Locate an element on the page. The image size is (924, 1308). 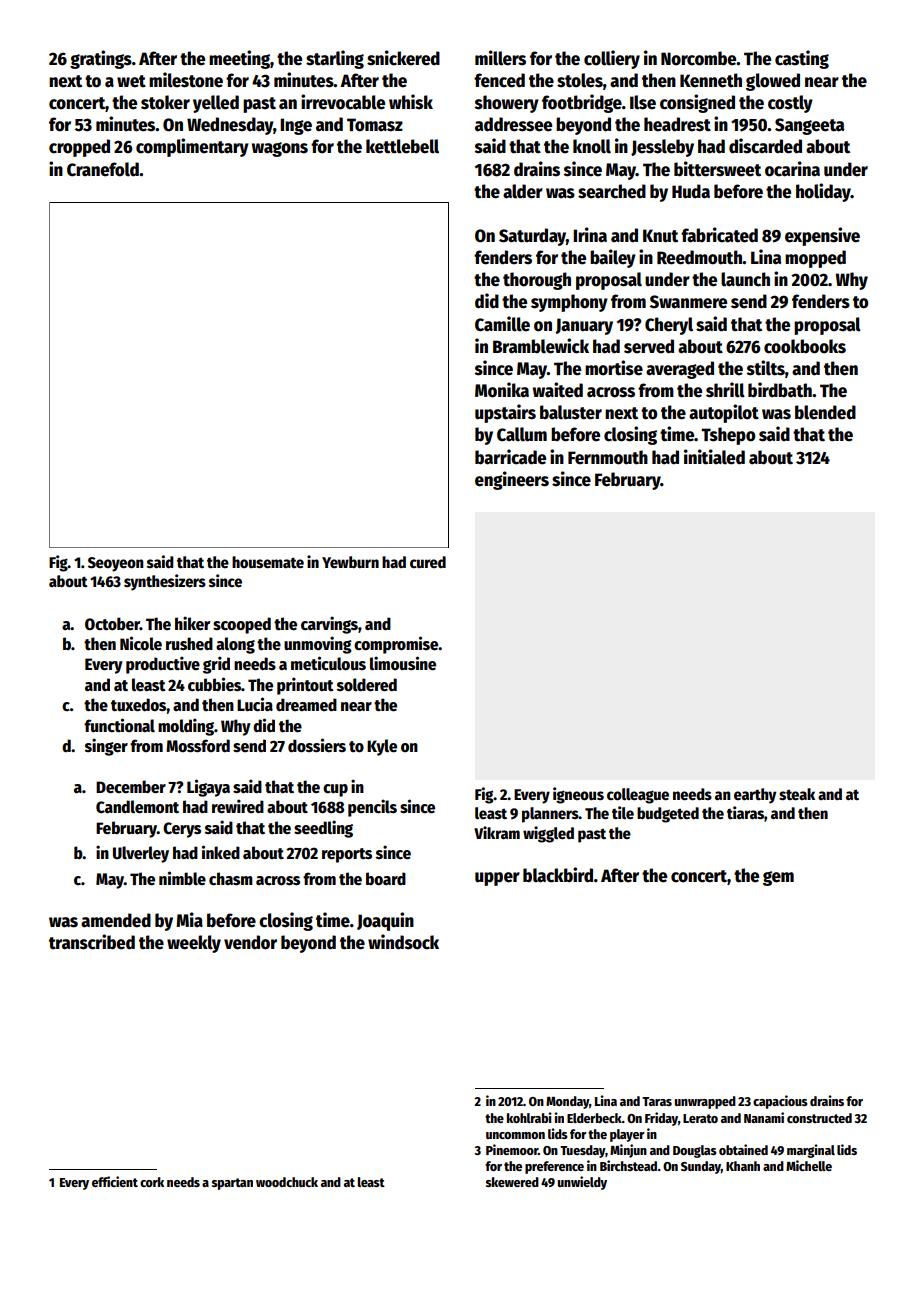
chasm is located at coordinates (231, 879).
